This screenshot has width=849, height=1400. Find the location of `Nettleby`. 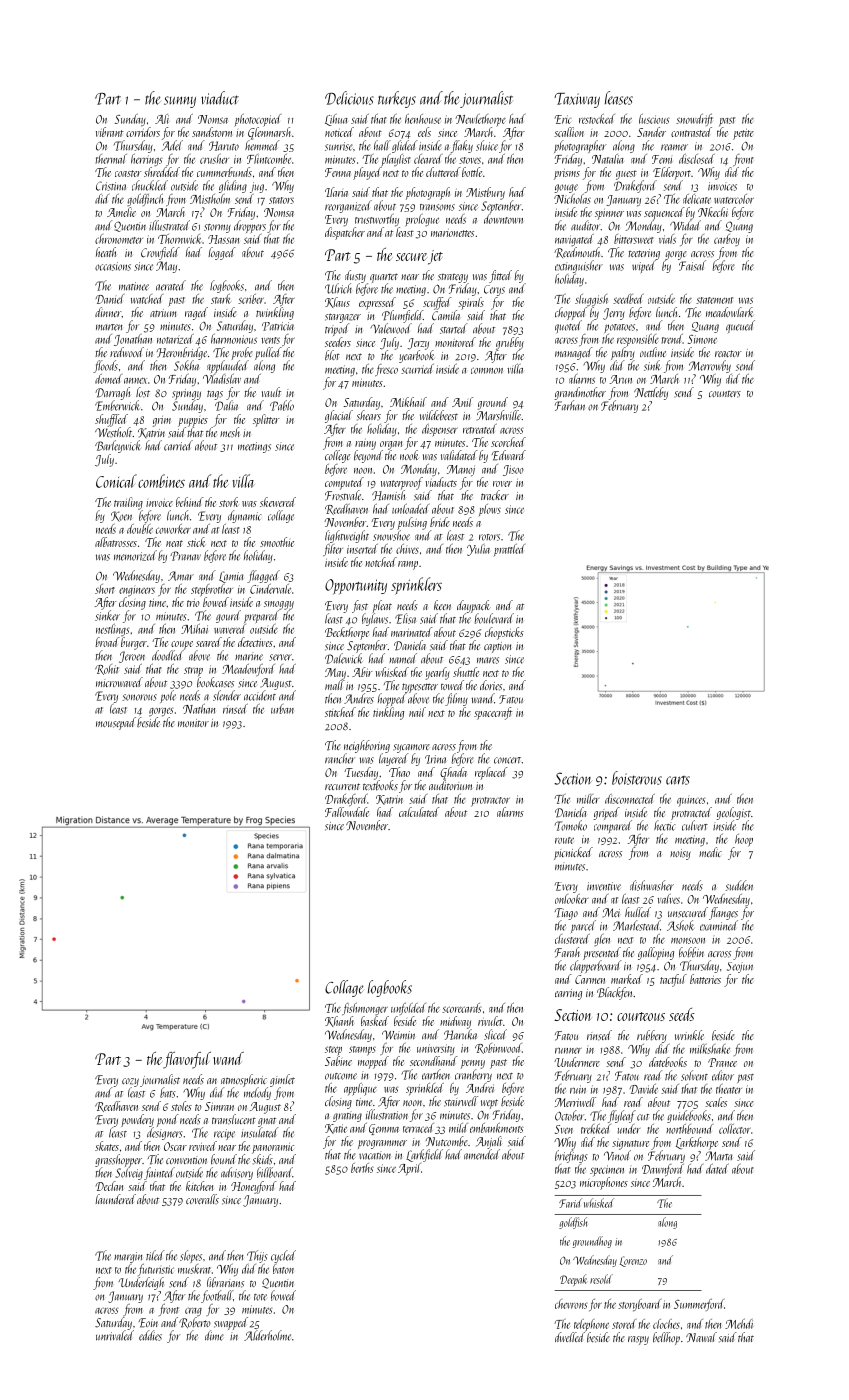

Nettleby is located at coordinates (651, 393).
